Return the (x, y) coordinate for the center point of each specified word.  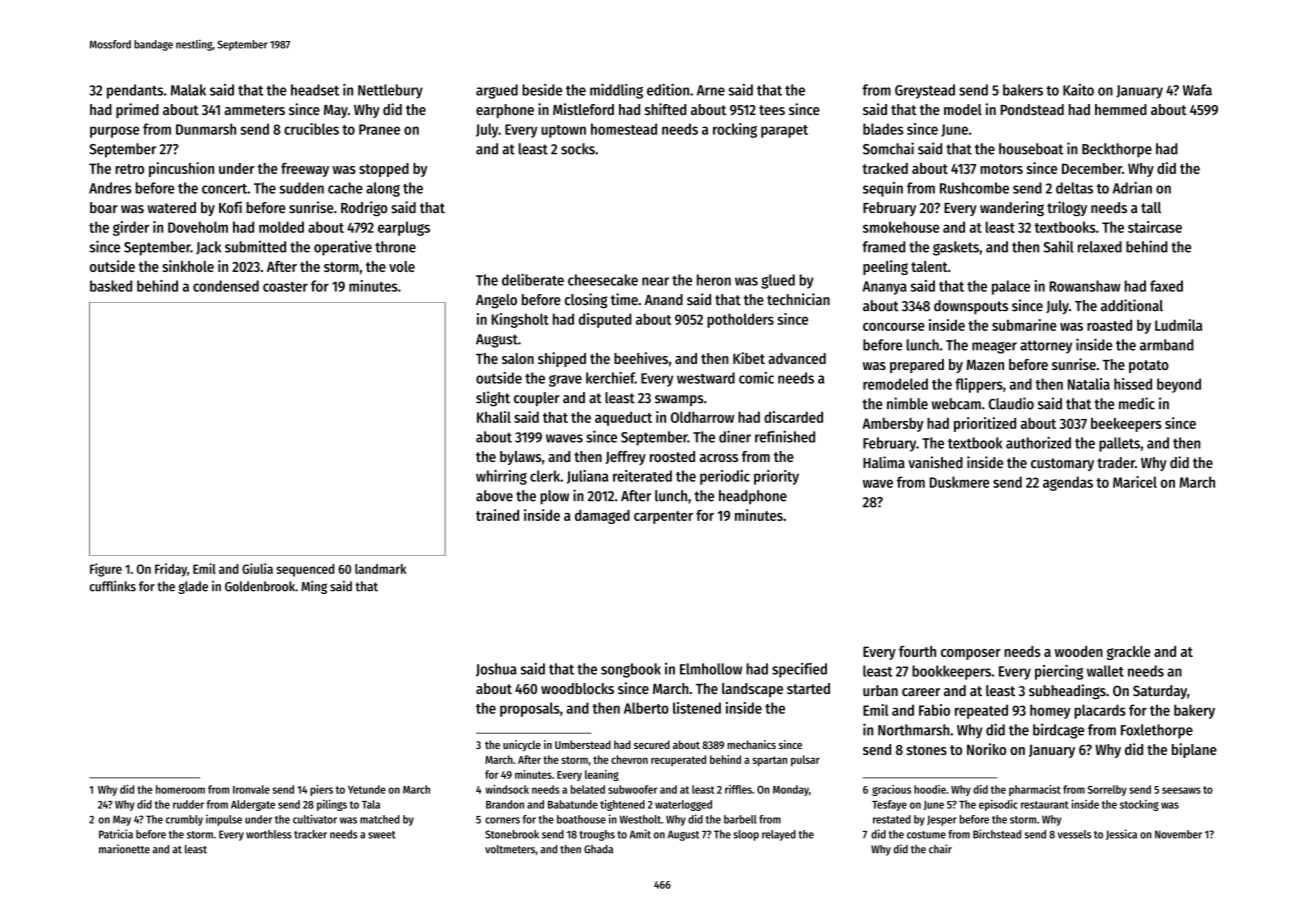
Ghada (598, 849)
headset (315, 90)
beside (542, 90)
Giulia (257, 568)
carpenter (663, 517)
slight (493, 399)
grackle (1129, 653)
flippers (979, 385)
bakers (1023, 90)
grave (565, 381)
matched (380, 819)
